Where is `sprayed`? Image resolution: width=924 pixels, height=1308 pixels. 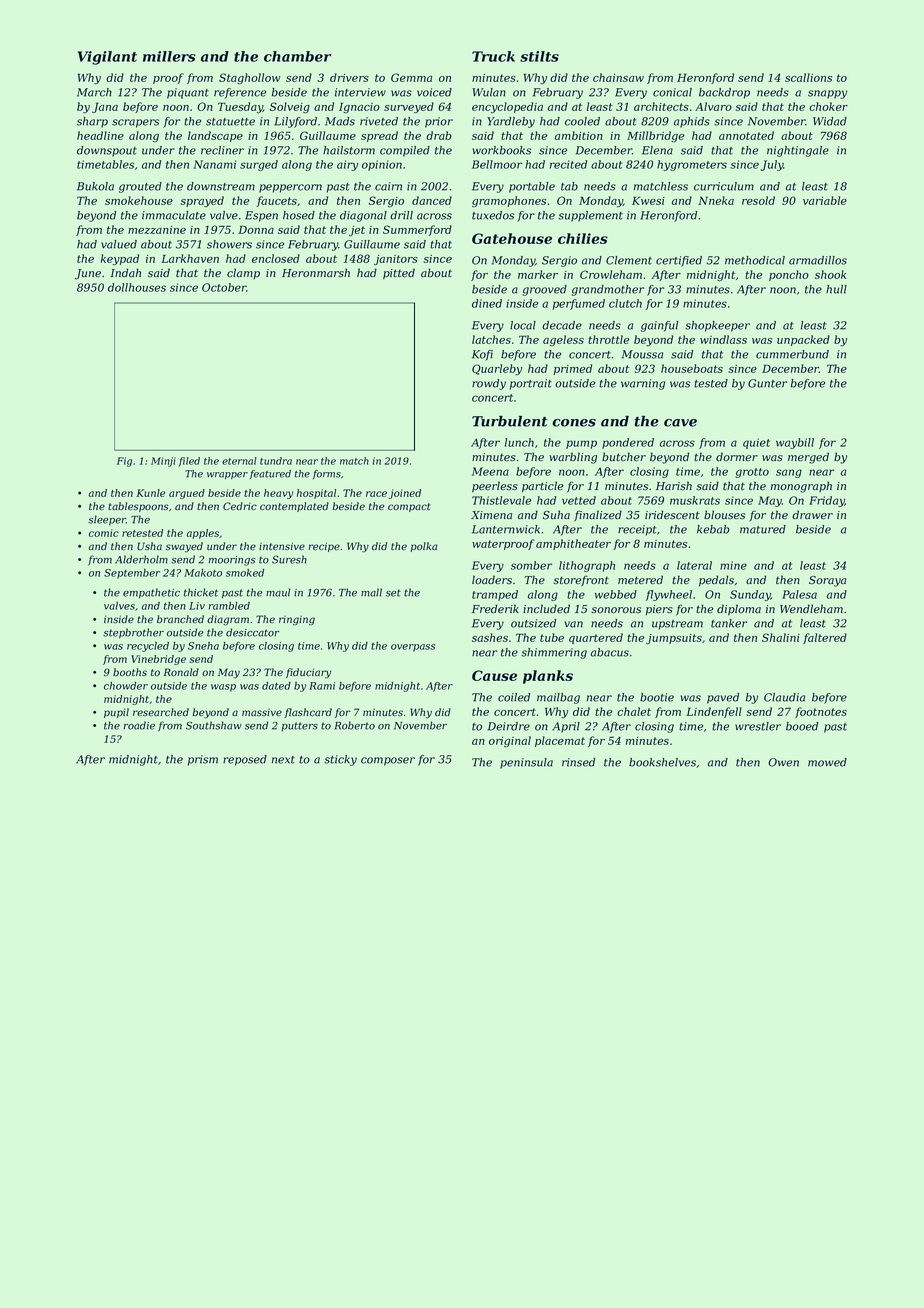 sprayed is located at coordinates (202, 202).
